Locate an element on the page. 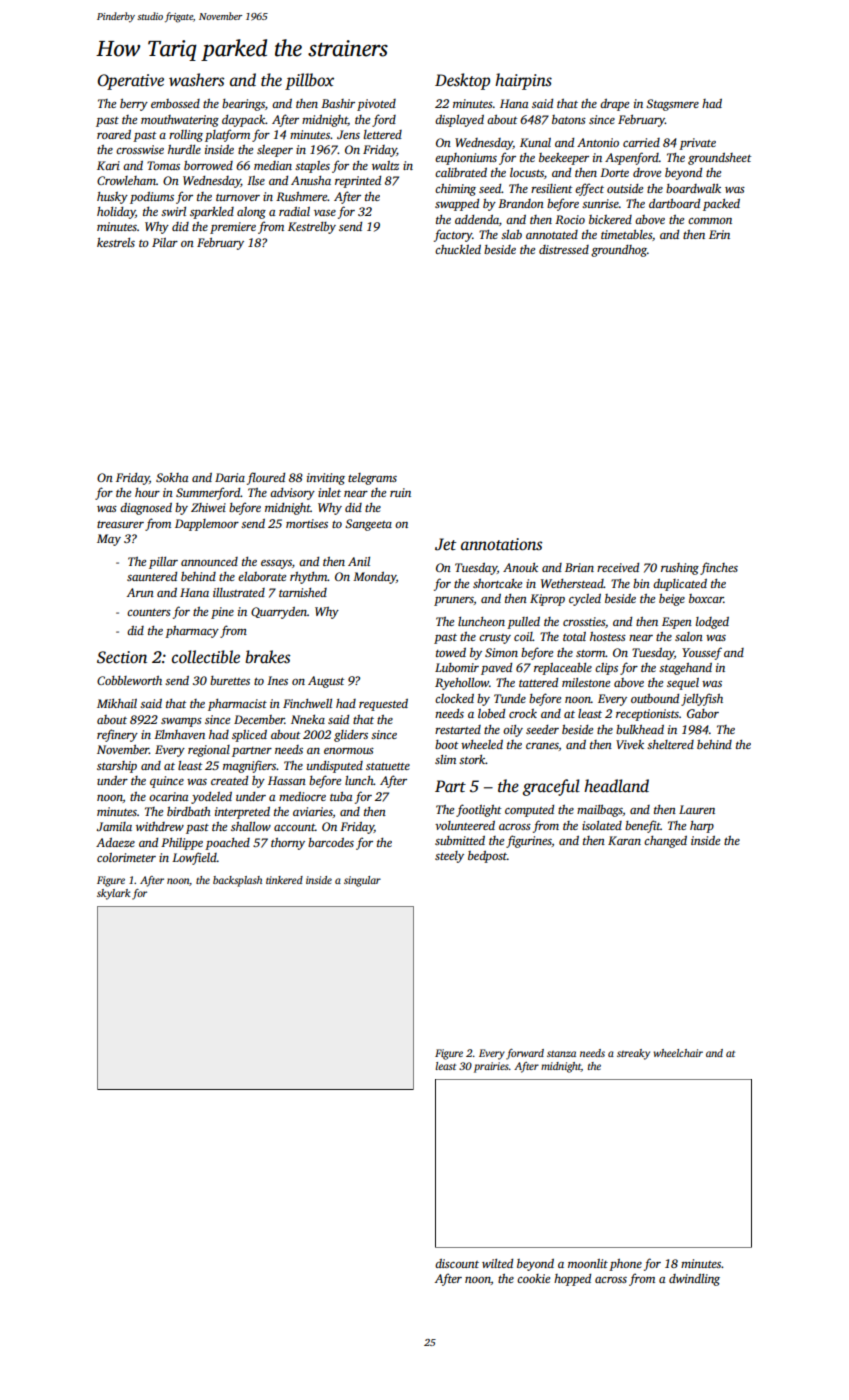  Desktop is located at coordinates (462, 81).
